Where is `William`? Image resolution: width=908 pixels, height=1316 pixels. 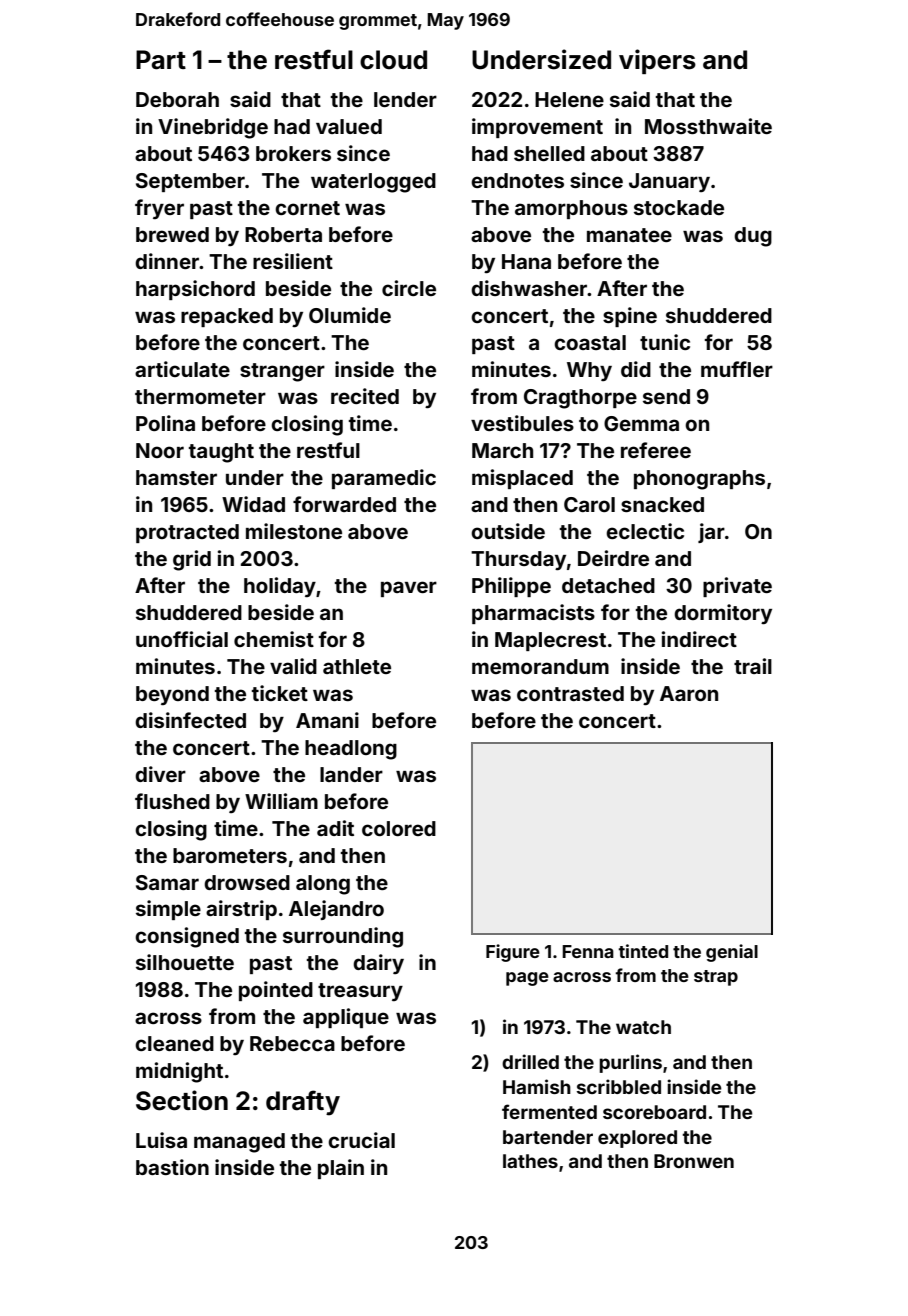 William is located at coordinates (281, 801).
